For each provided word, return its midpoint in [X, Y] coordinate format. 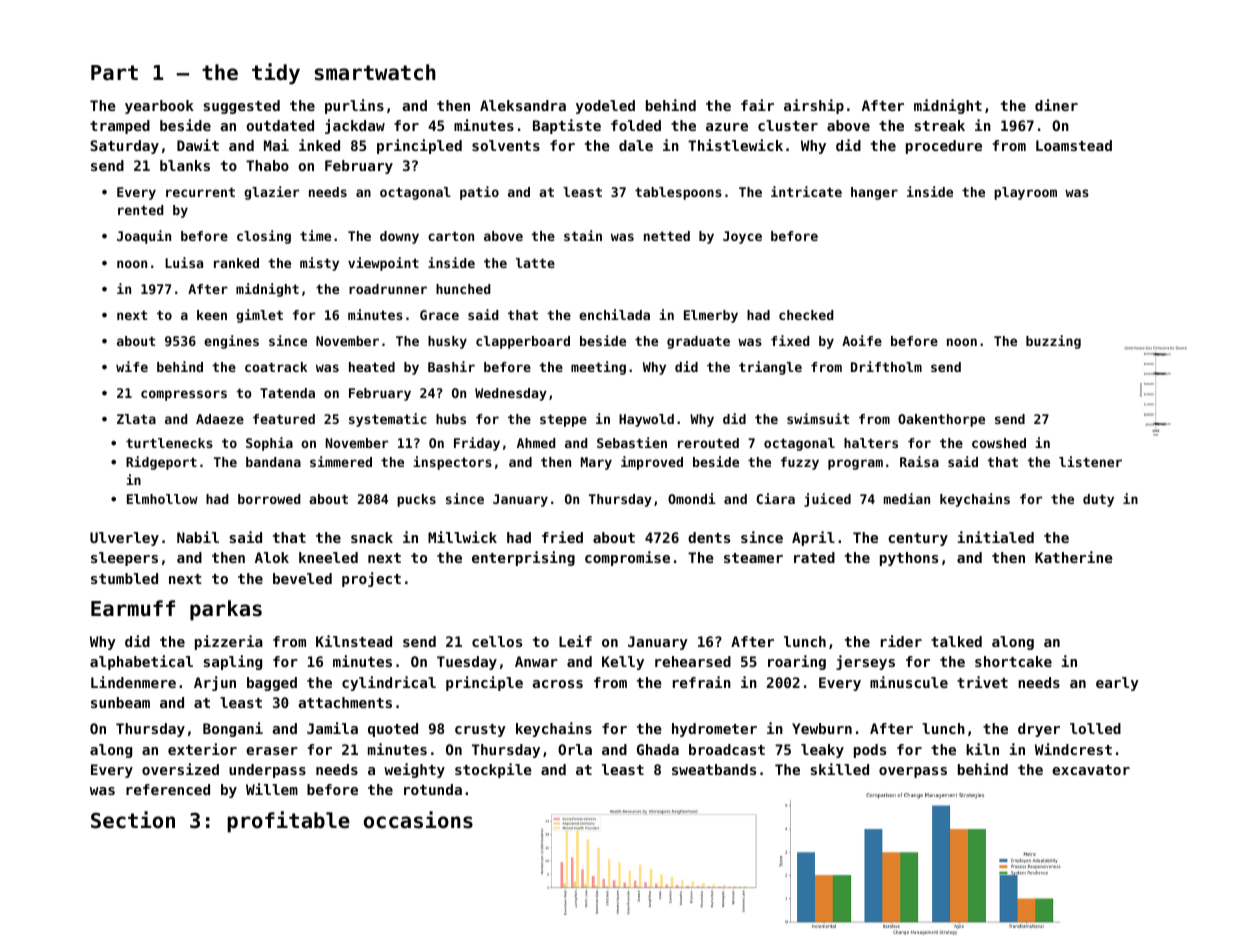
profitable [288, 822]
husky [447, 342]
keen [212, 315]
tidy [276, 74]
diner [1056, 105]
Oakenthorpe [941, 420]
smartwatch [375, 72]
